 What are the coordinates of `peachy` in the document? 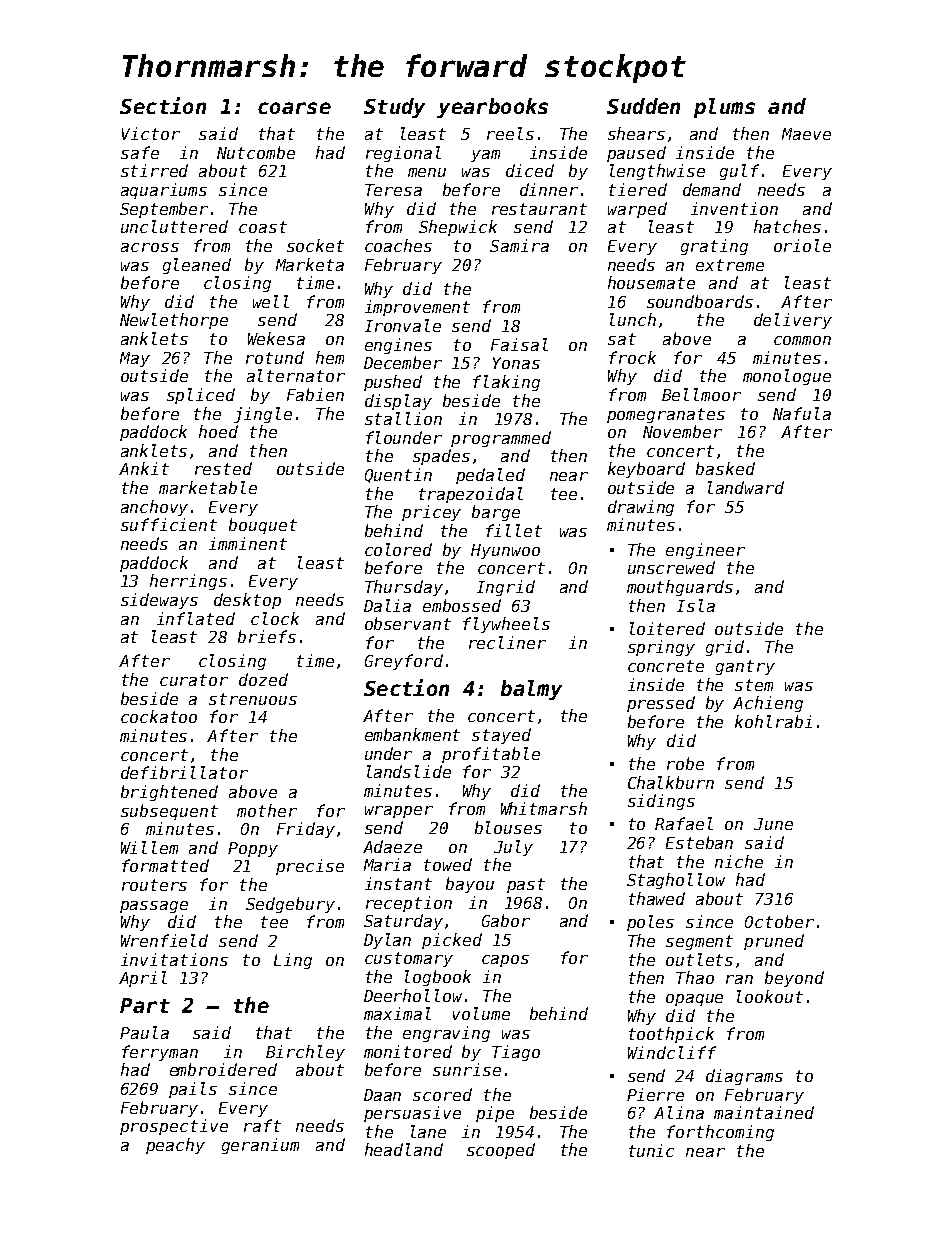 It's located at (175, 1146).
